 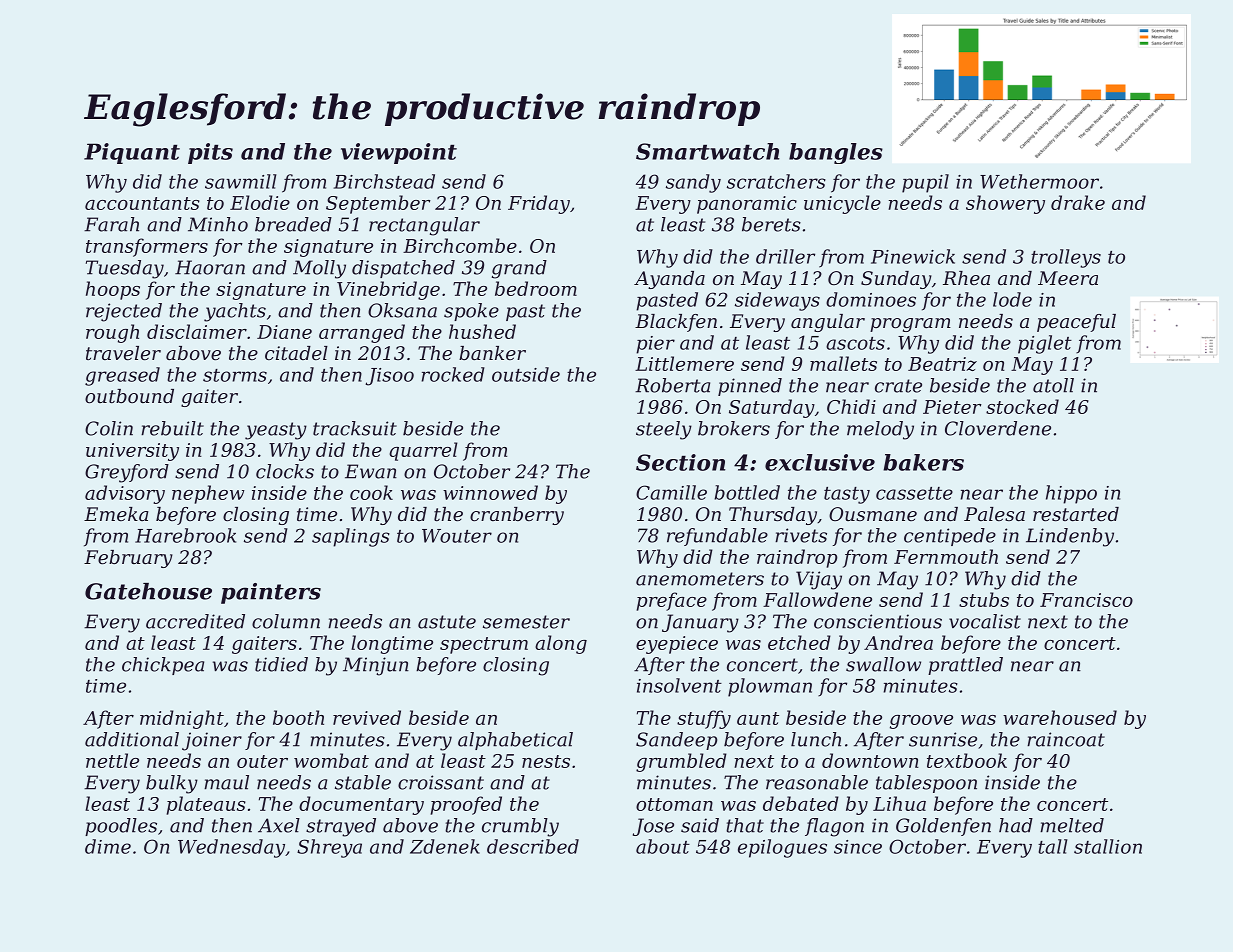 What do you see at coordinates (693, 183) in the screenshot?
I see `sandy` at bounding box center [693, 183].
